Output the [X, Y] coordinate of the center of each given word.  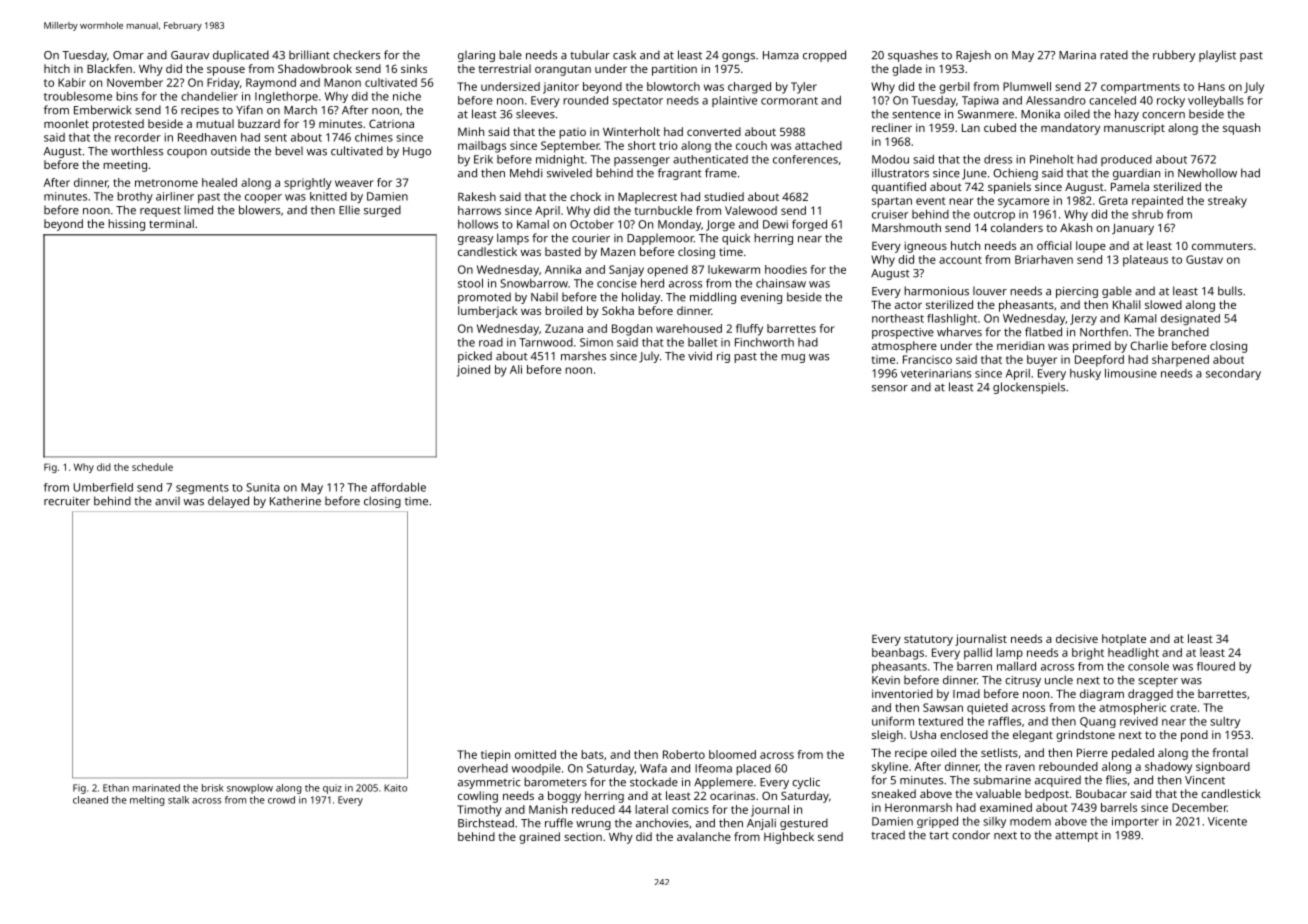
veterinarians [936, 373]
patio [572, 133]
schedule [152, 467]
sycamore [1023, 203]
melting [147, 801]
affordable [398, 487]
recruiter [67, 501]
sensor [890, 388]
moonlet [66, 123]
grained [539, 838]
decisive [1077, 638]
